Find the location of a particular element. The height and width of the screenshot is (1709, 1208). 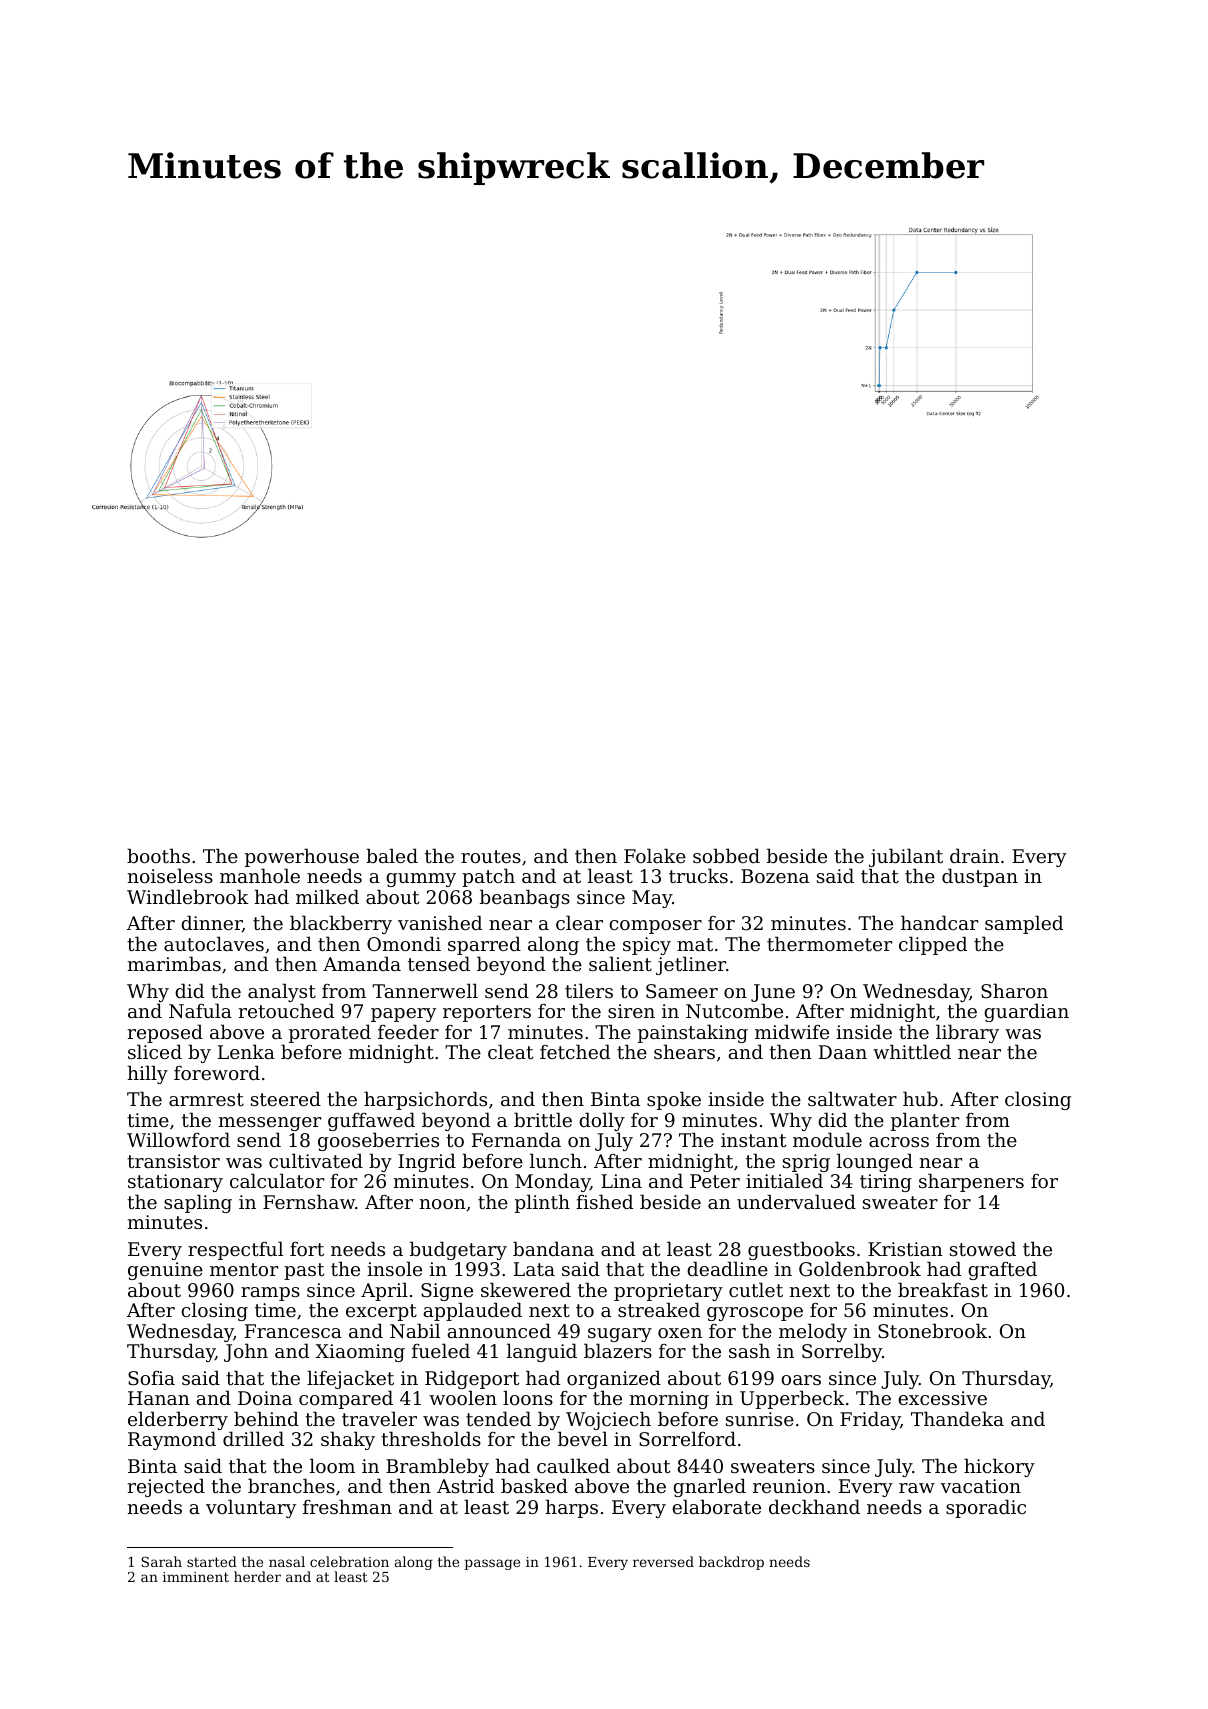

manhole is located at coordinates (260, 875).
